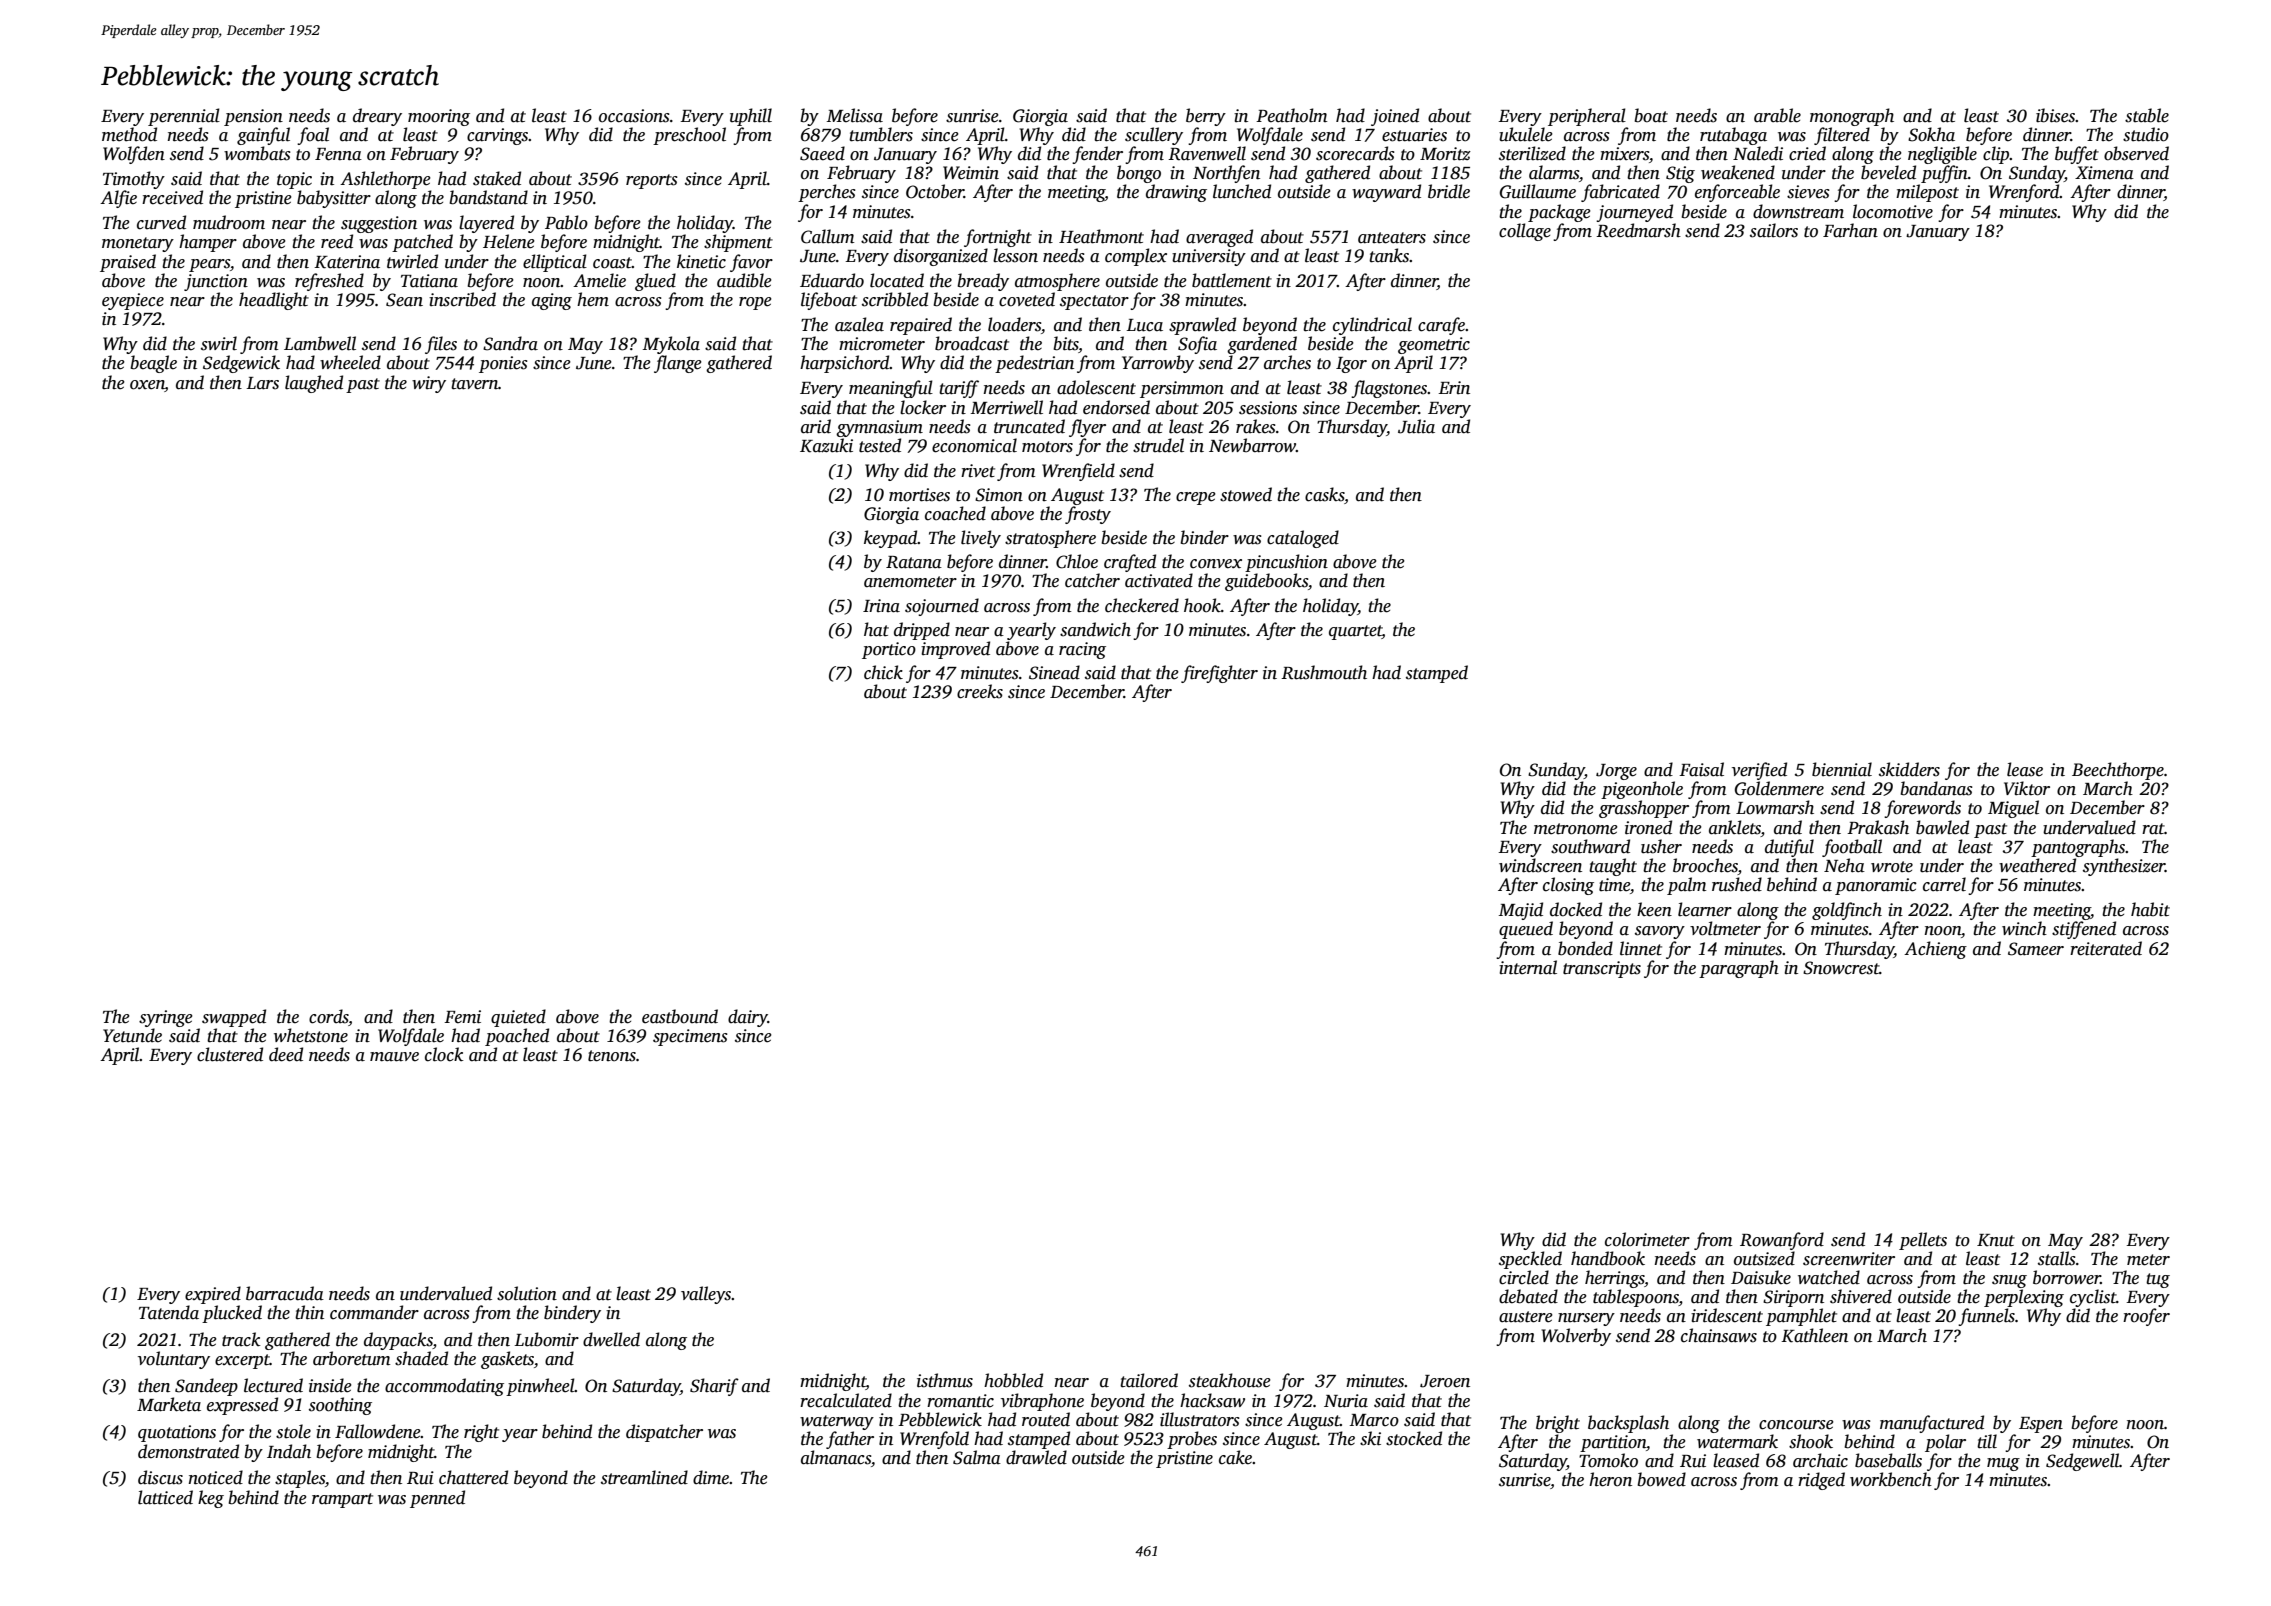 The width and height of the image is (2271, 1606). I want to click on ridged, so click(1821, 1481).
